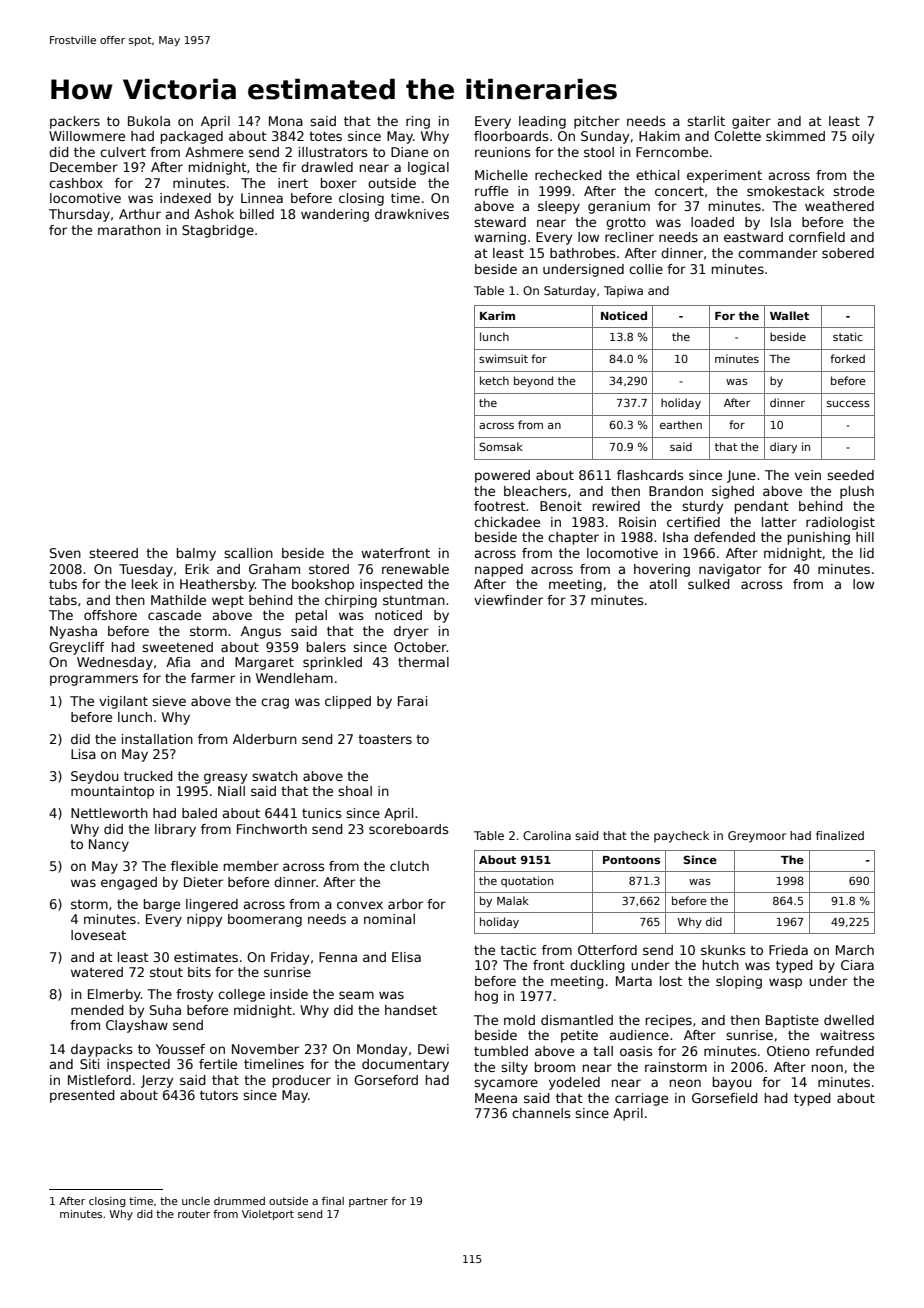 Image resolution: width=924 pixels, height=1308 pixels. I want to click on Stagbridge, so click(218, 231).
